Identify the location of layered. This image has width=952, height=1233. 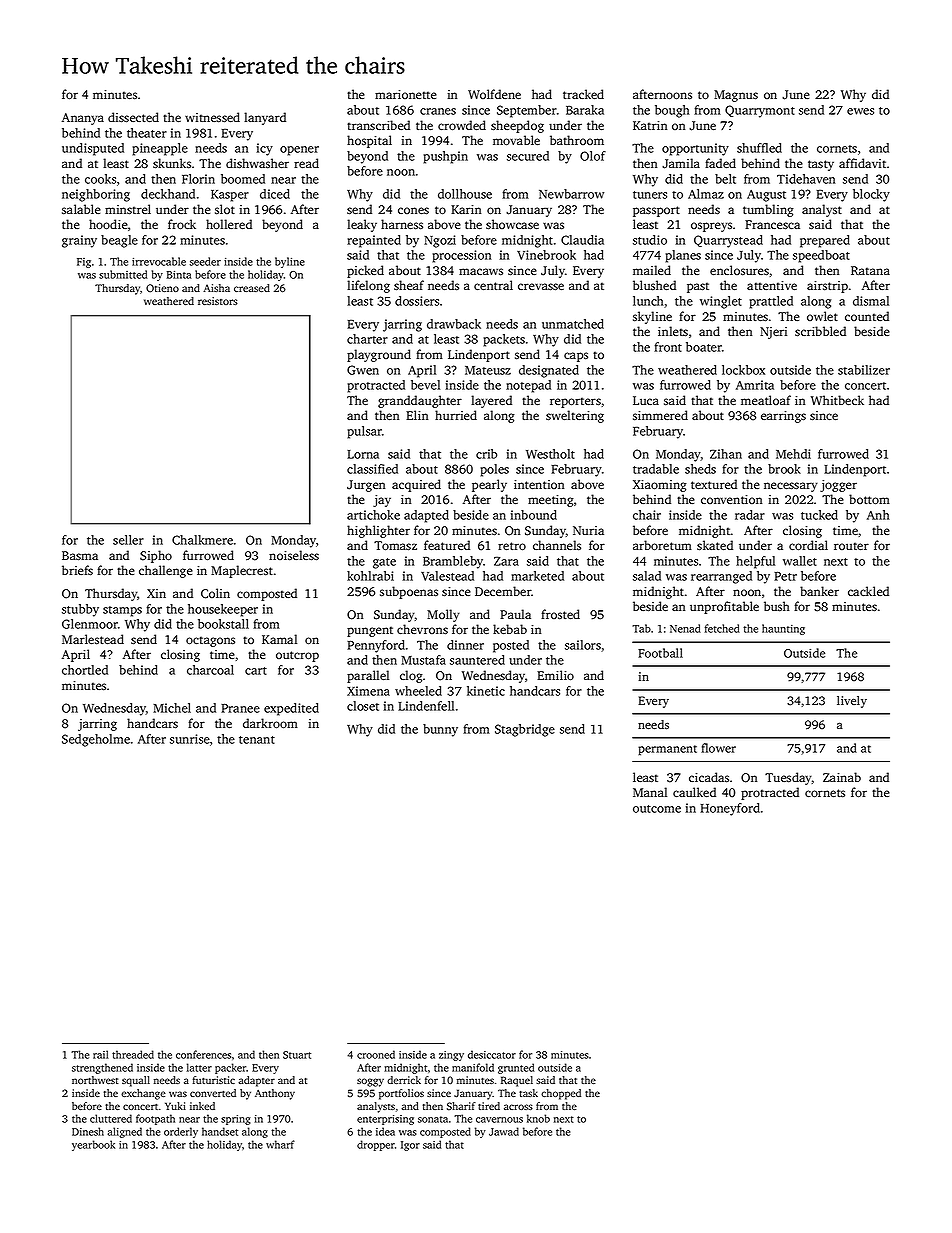
(491, 401).
